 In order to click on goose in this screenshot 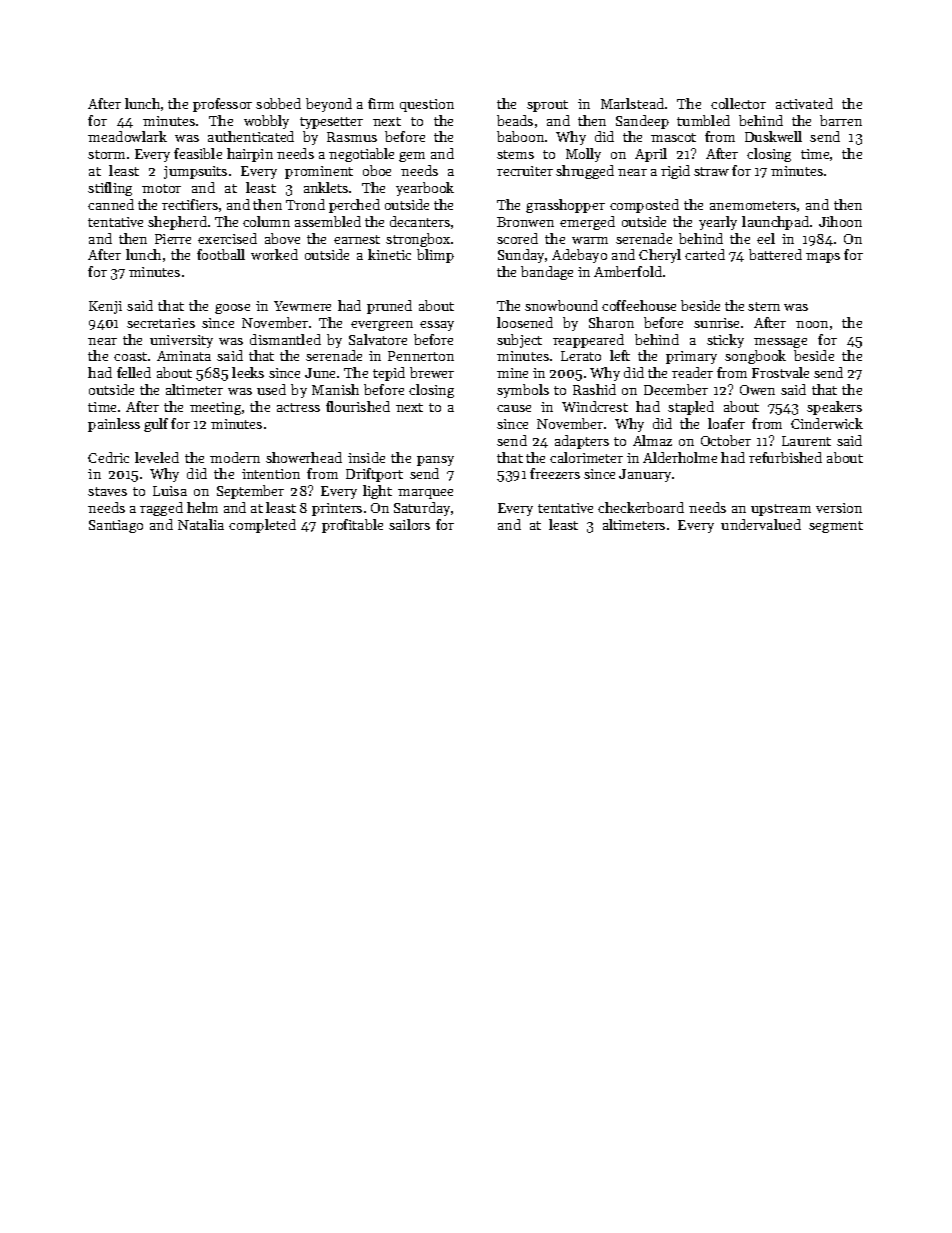, I will do `click(232, 309)`.
